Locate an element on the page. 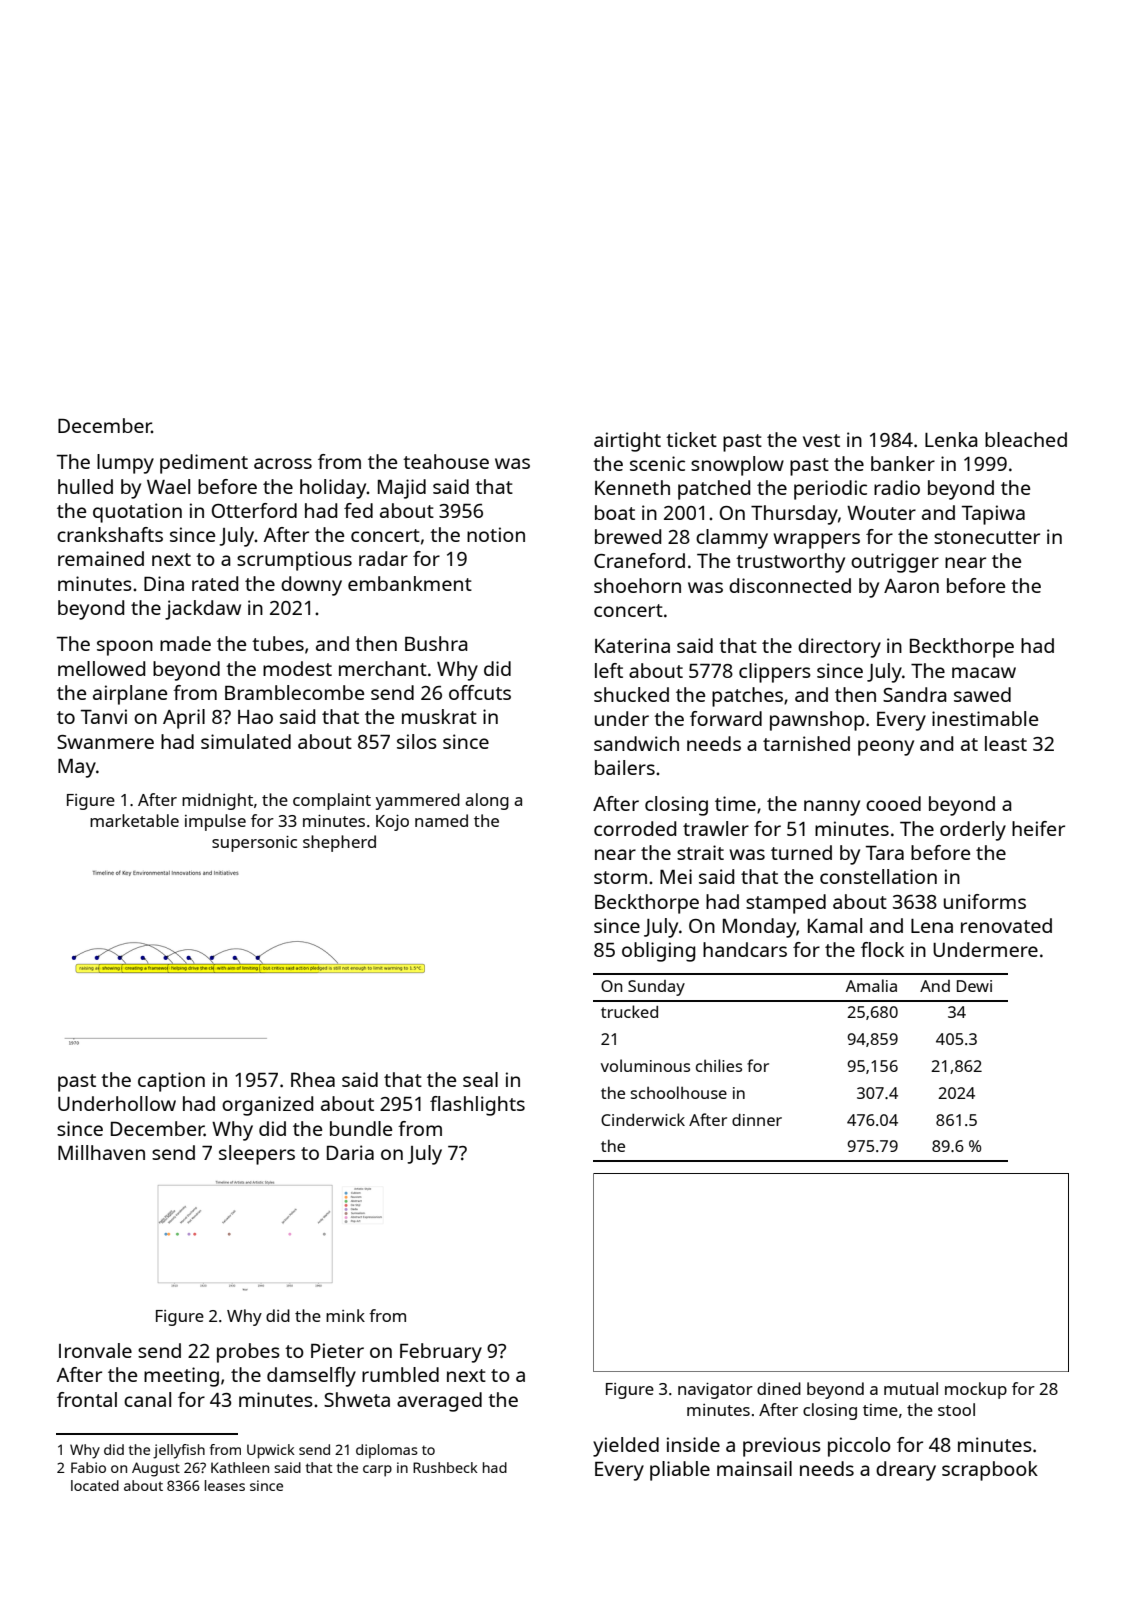  dinner is located at coordinates (757, 1120).
